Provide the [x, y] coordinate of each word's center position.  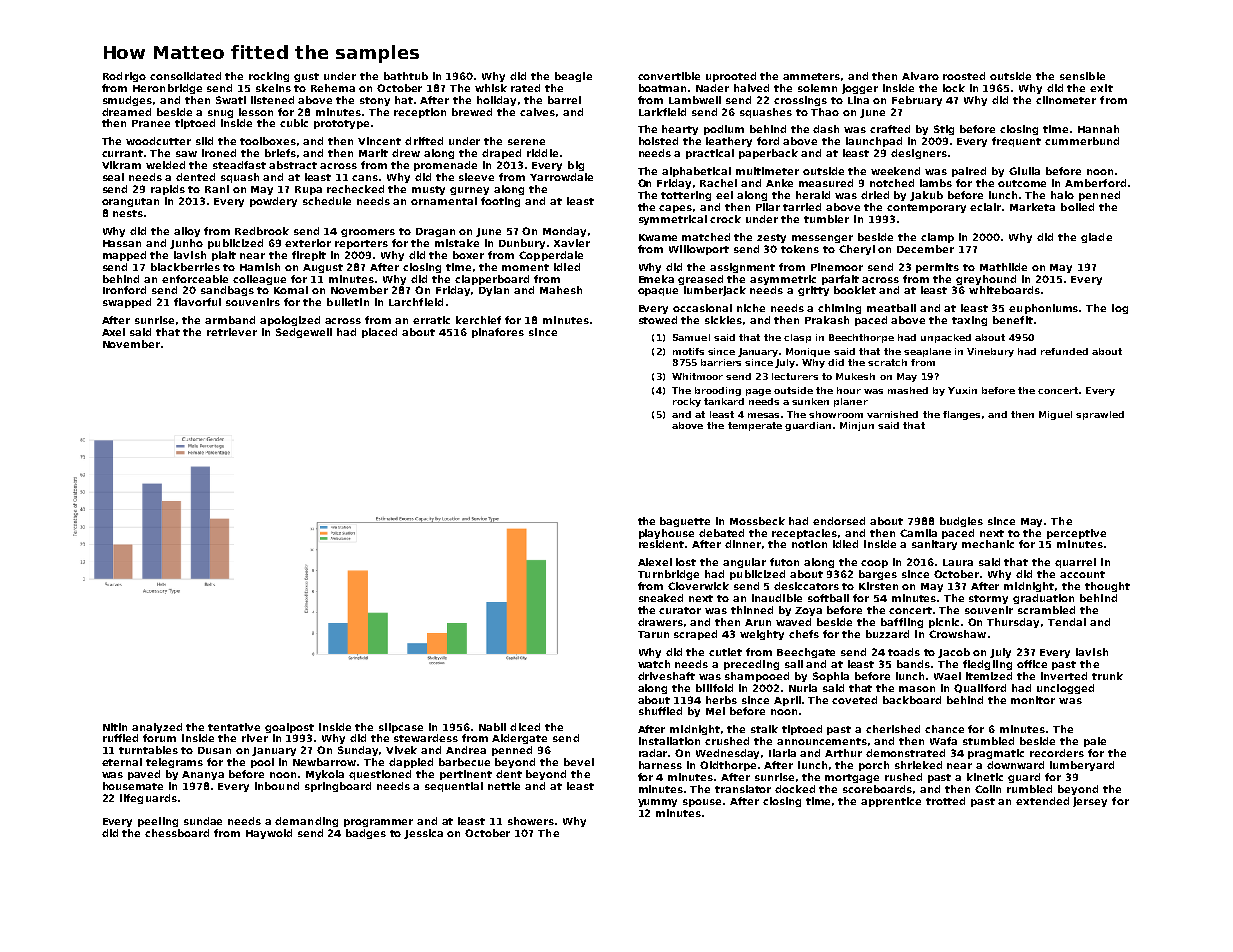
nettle [504, 786]
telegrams [174, 763]
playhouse [666, 534]
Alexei [655, 562]
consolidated [185, 76]
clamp [937, 238]
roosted [964, 76]
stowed [658, 320]
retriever [232, 332]
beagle [573, 77]
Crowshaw [957, 634]
